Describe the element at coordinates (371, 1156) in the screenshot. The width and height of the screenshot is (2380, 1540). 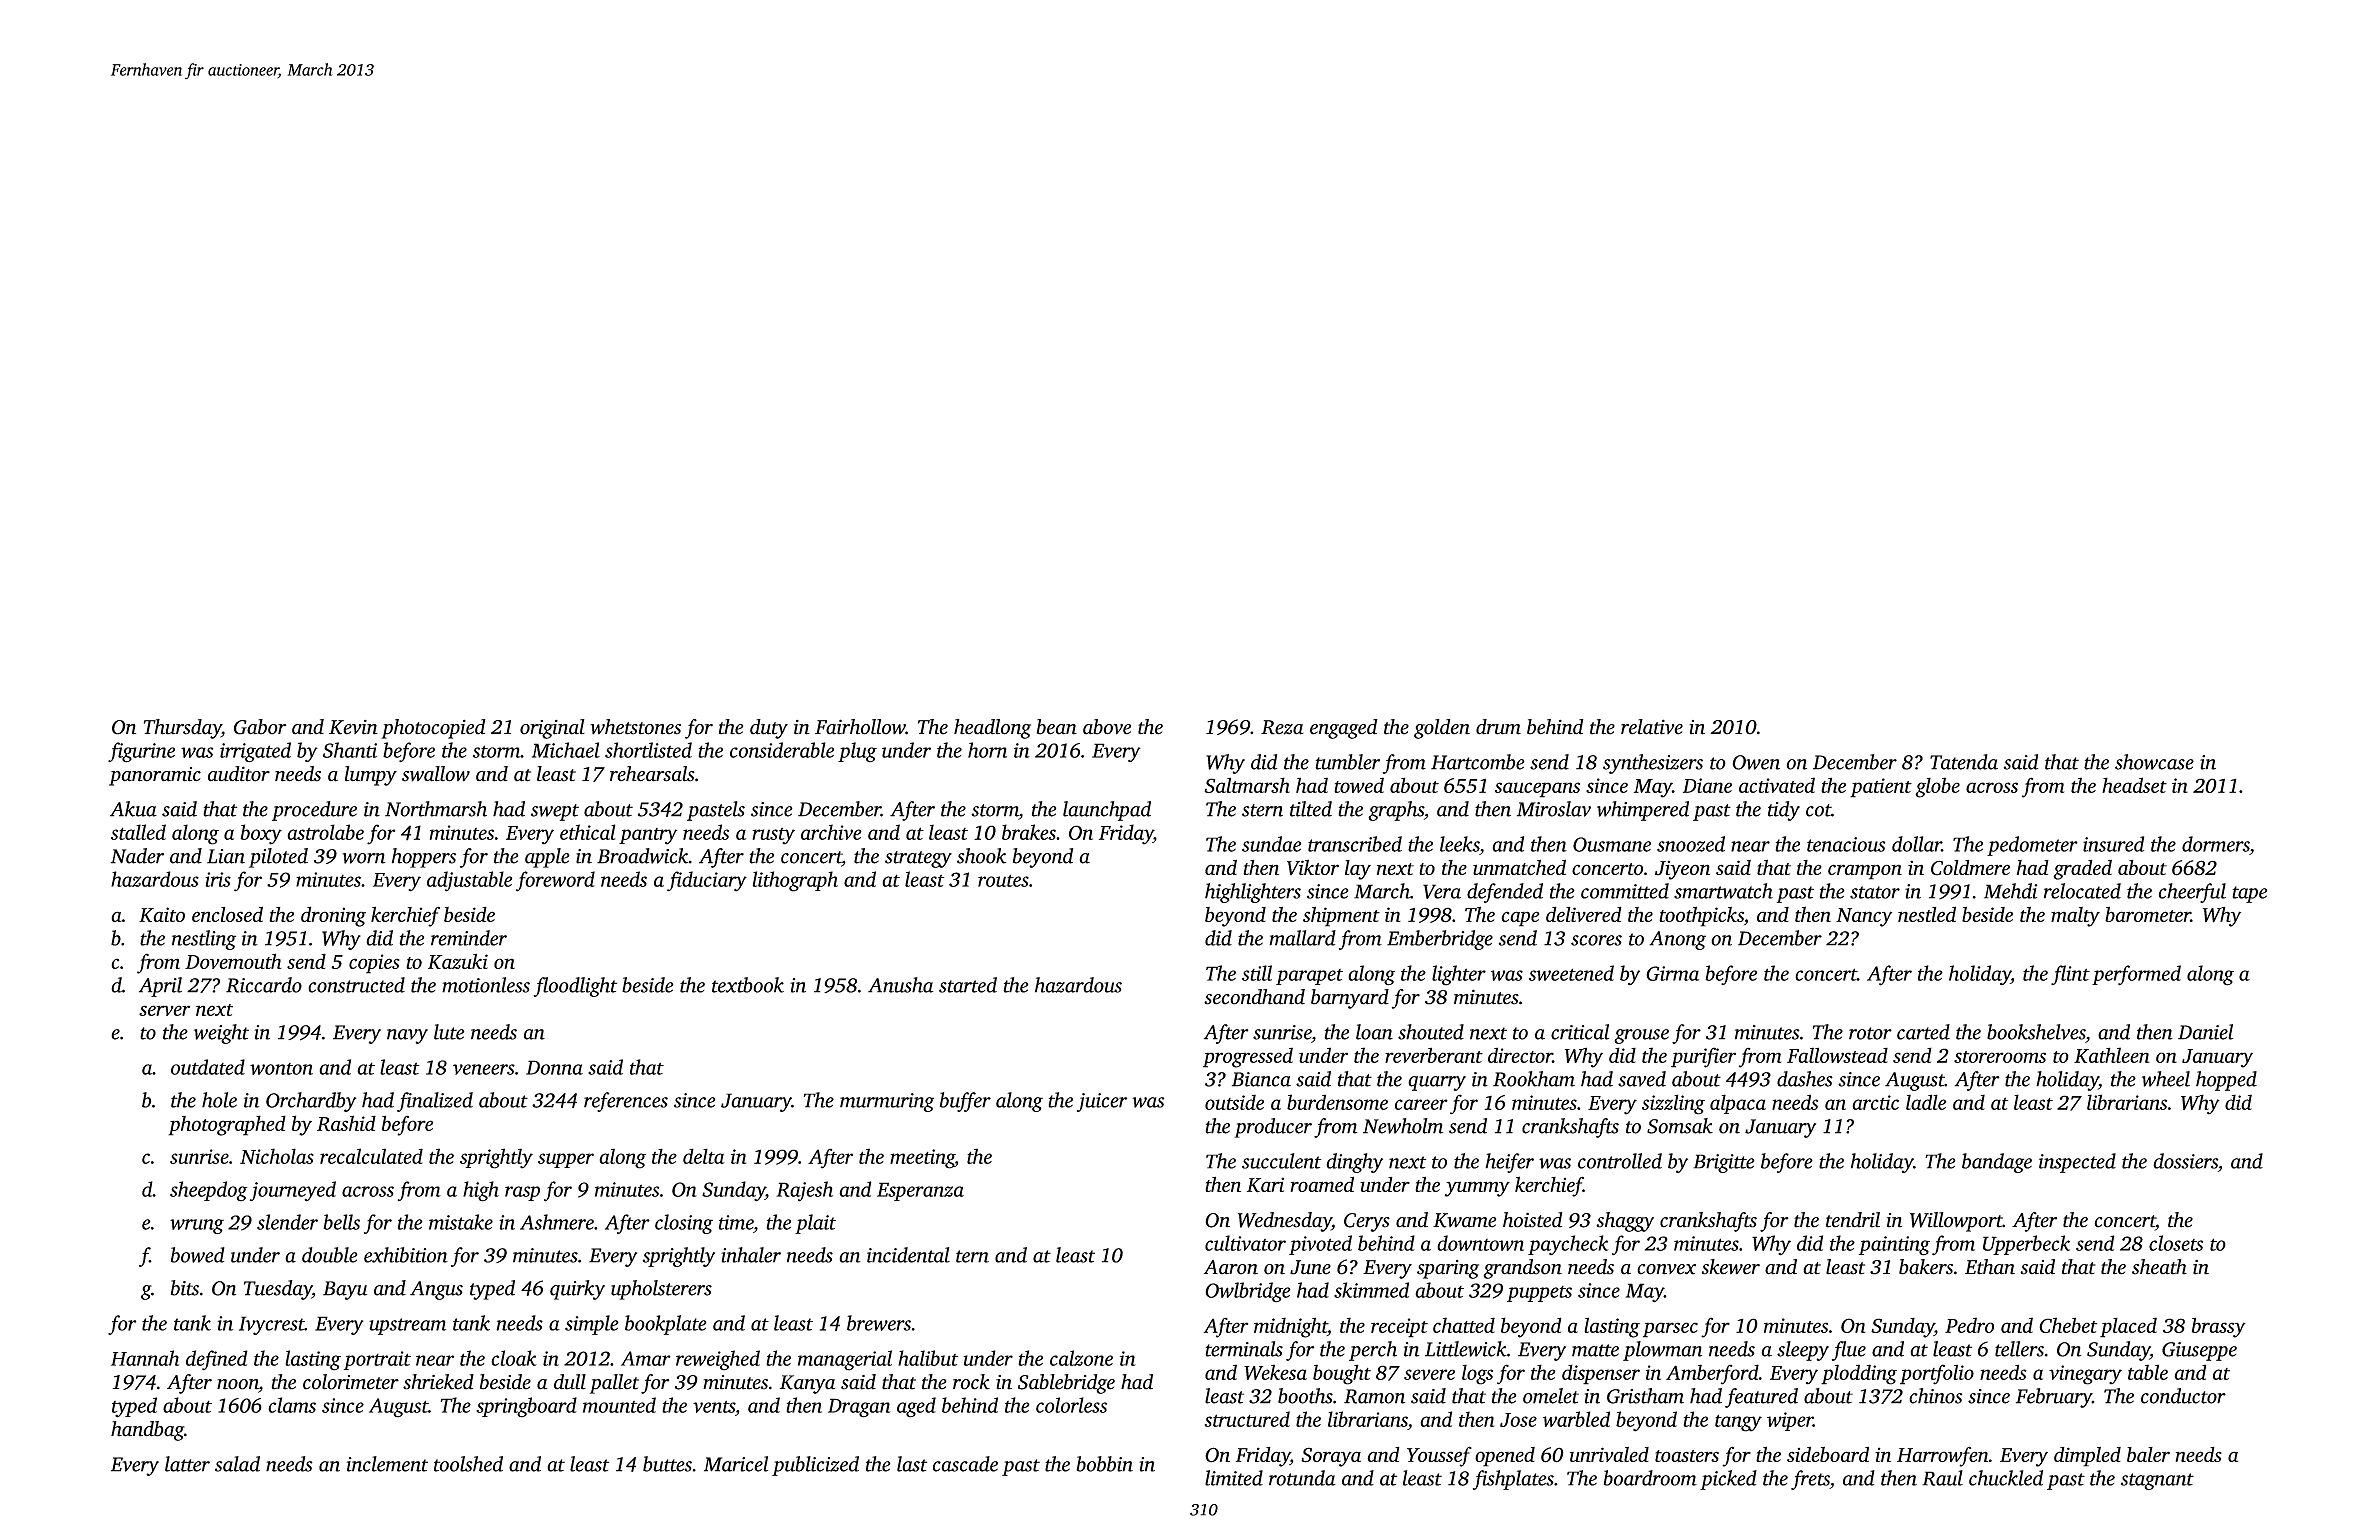
I see `recalculated` at that location.
